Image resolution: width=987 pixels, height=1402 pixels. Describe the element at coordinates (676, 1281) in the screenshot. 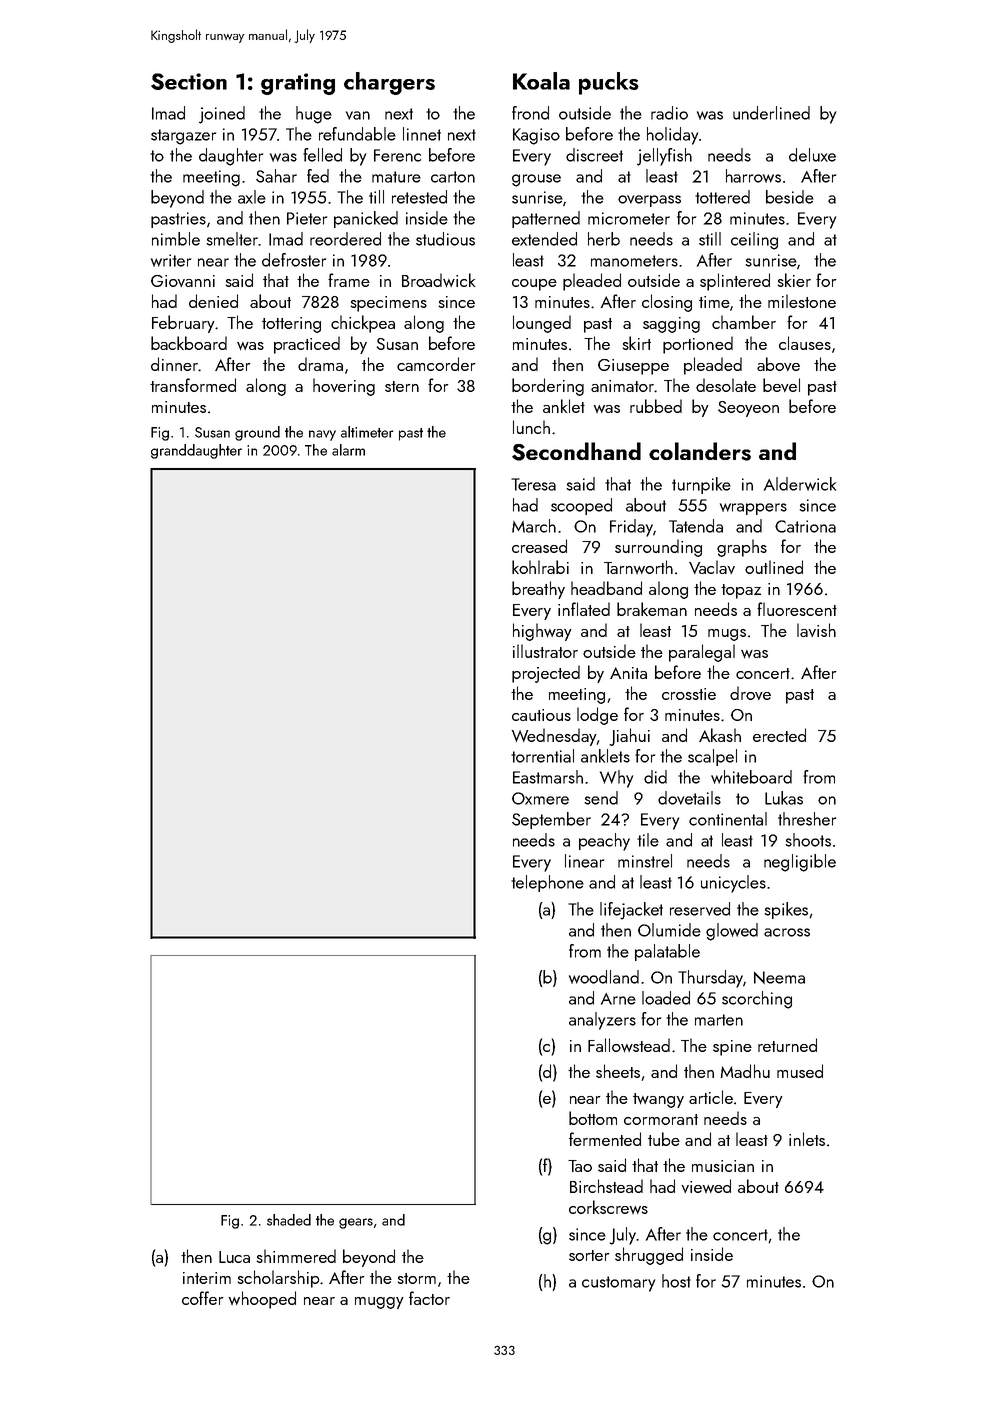

I see `host` at that location.
